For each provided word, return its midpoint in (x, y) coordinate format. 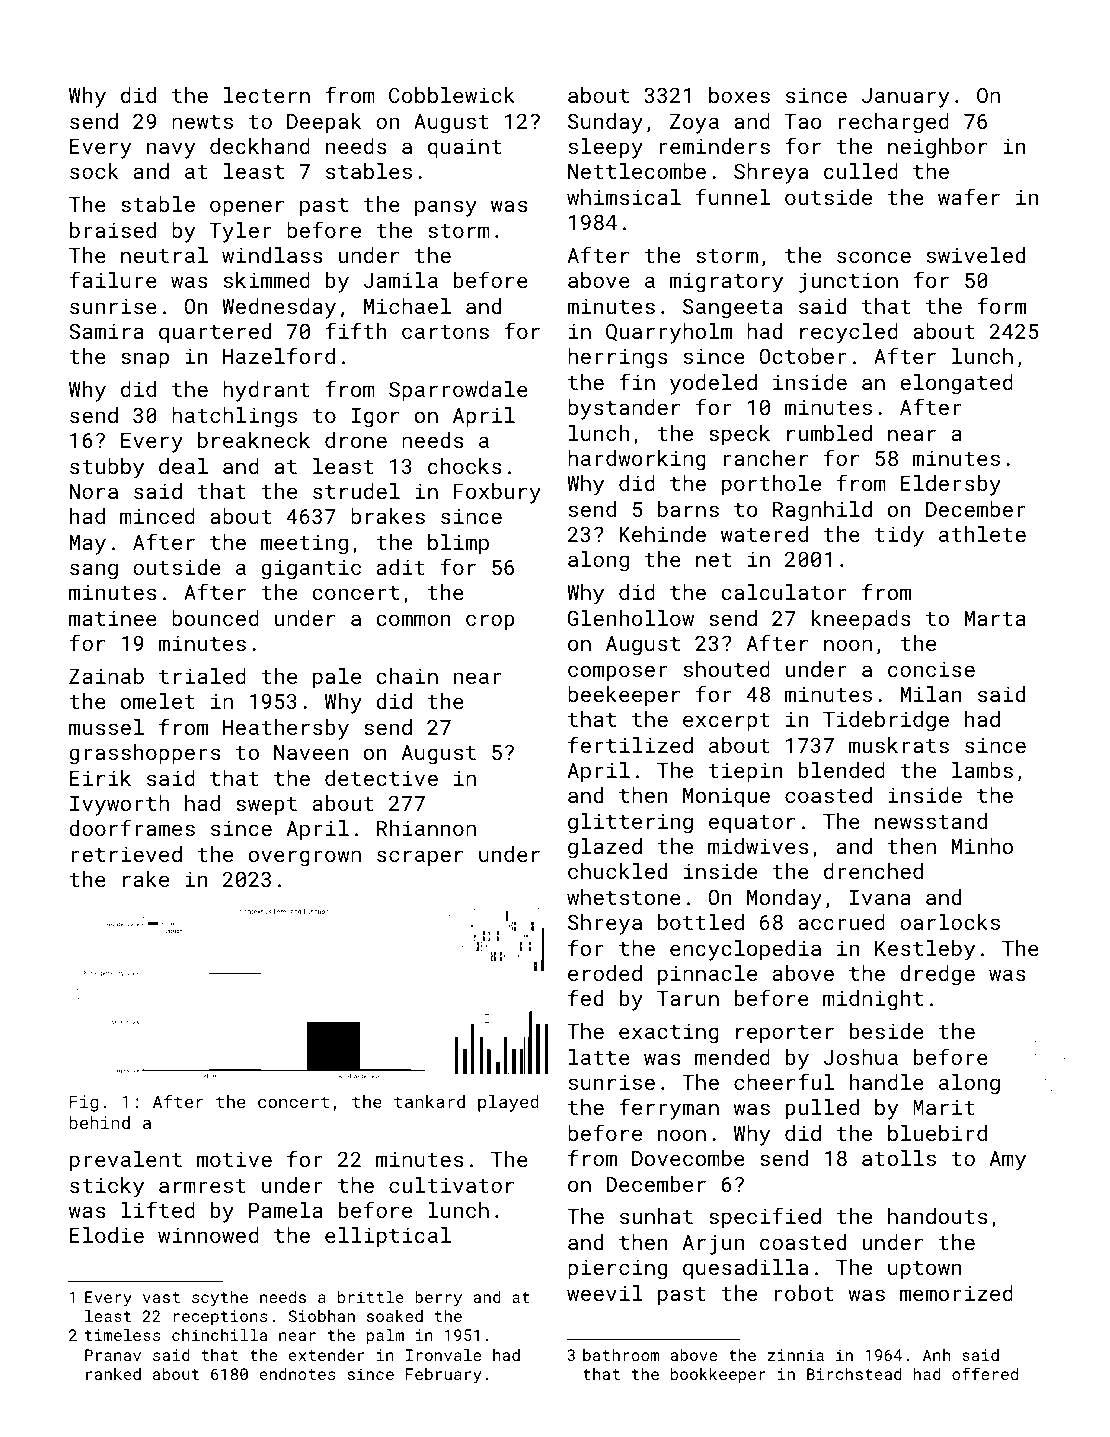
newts (202, 122)
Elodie (107, 1235)
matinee (113, 618)
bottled (701, 922)
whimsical (624, 197)
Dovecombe (688, 1158)
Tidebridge (886, 721)
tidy (899, 536)
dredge (937, 975)
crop (490, 622)
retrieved (126, 854)
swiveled (976, 255)
